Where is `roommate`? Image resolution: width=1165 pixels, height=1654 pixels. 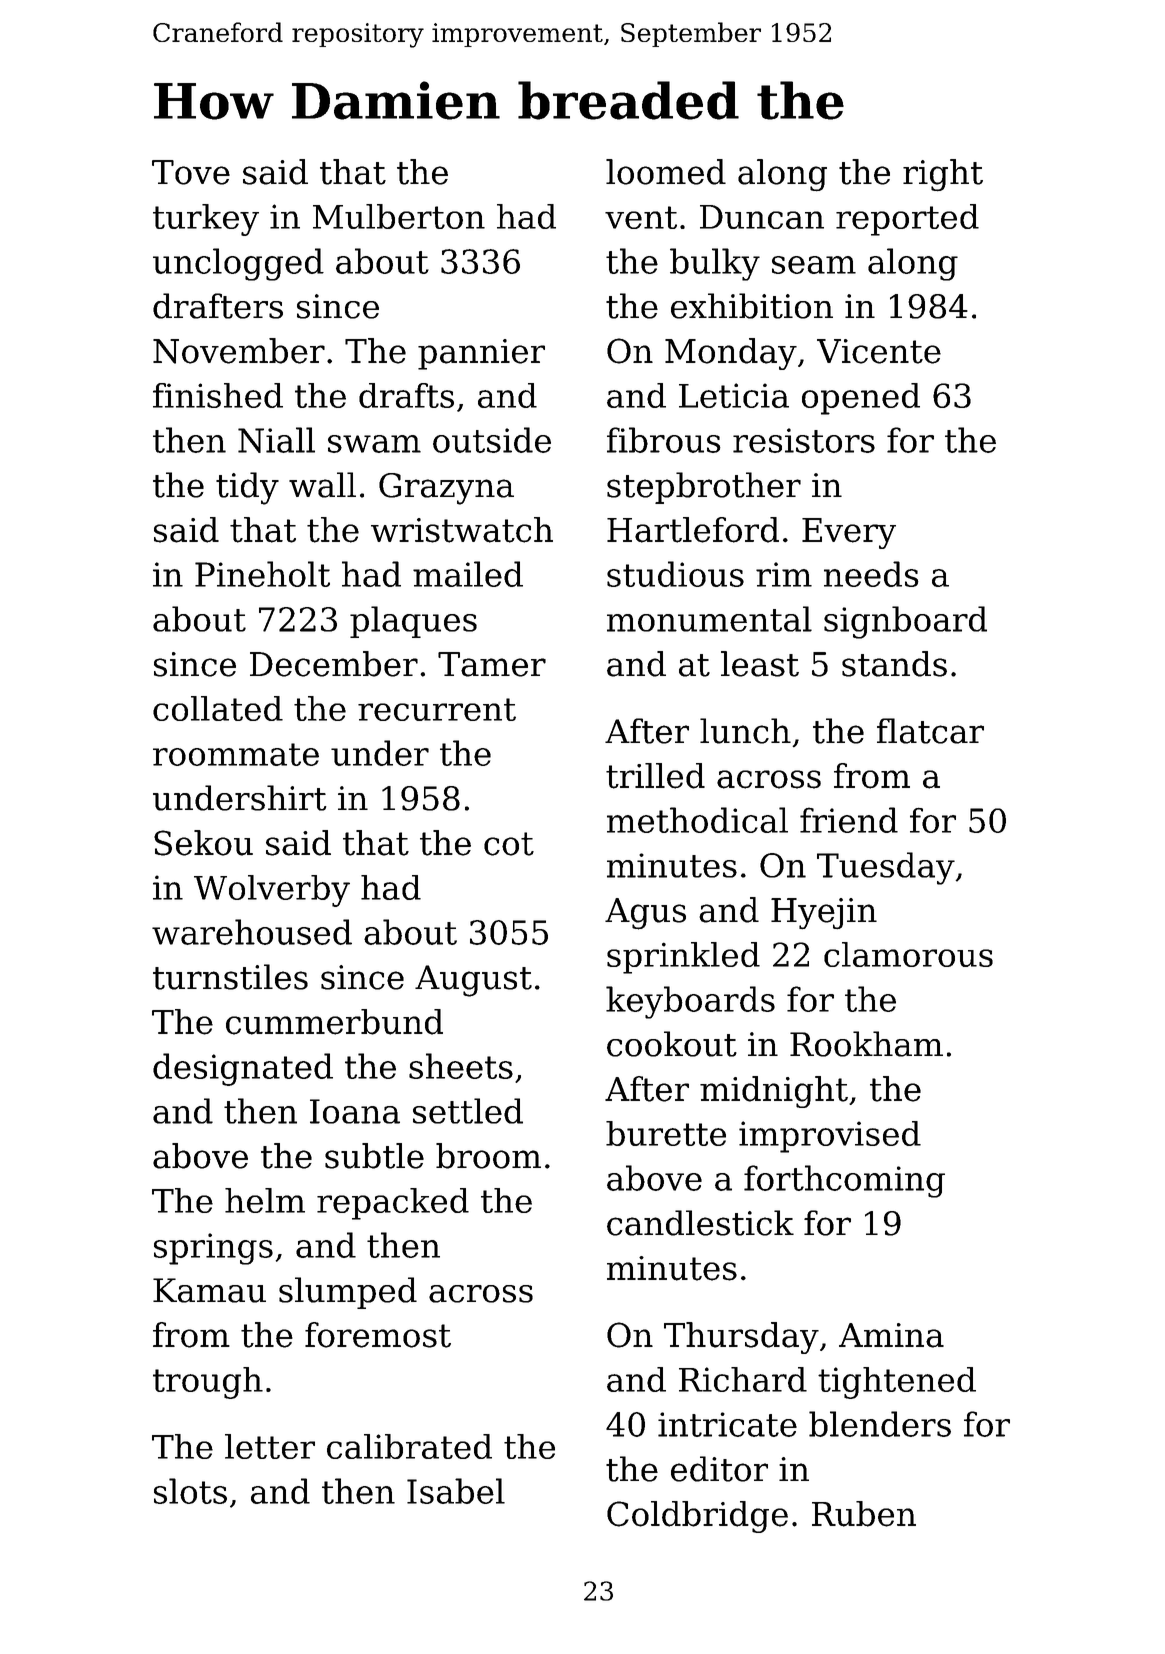
roommate is located at coordinates (236, 754).
